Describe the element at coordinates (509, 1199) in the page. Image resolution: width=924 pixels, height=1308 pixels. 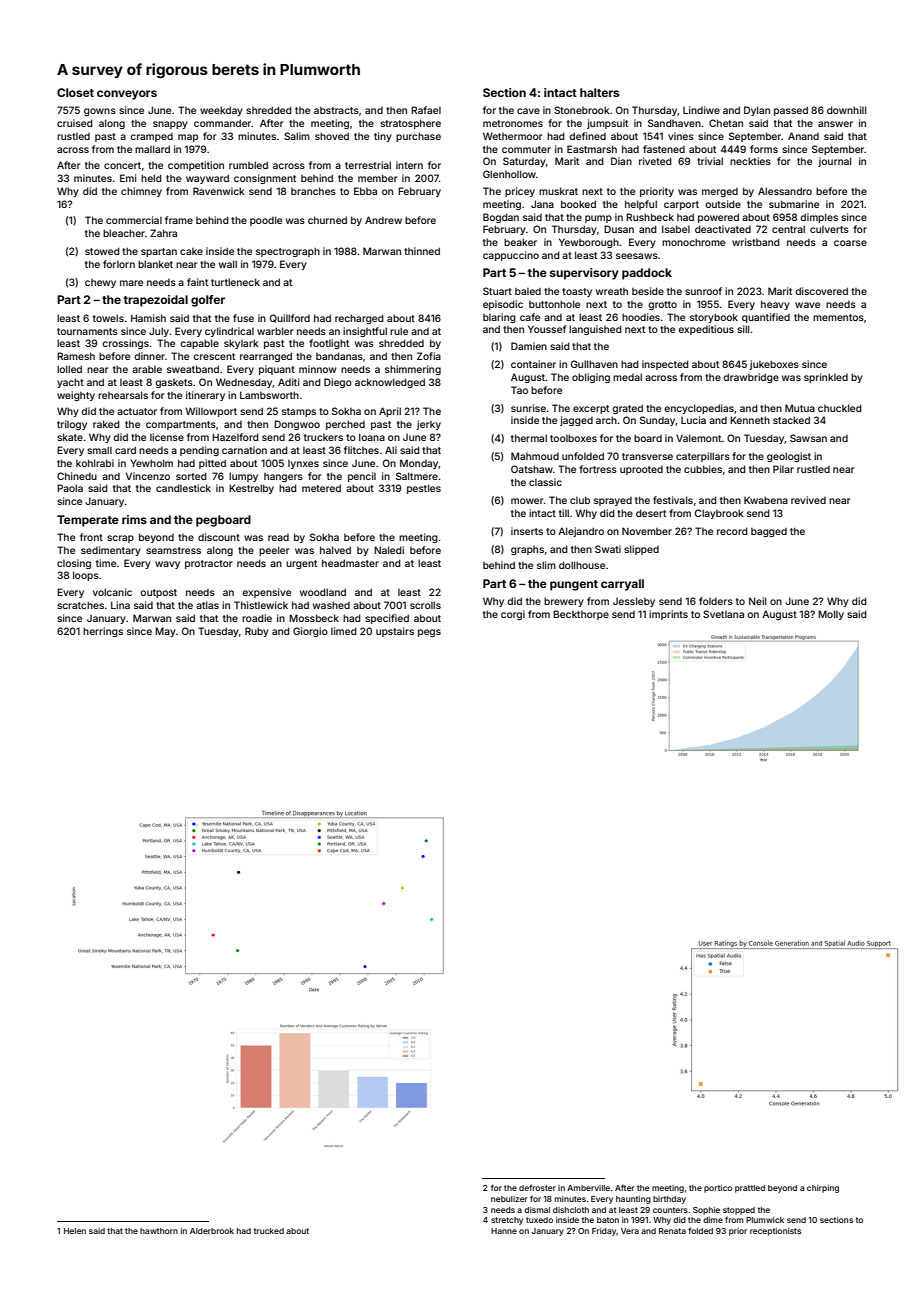
I see `nebulizer` at that location.
